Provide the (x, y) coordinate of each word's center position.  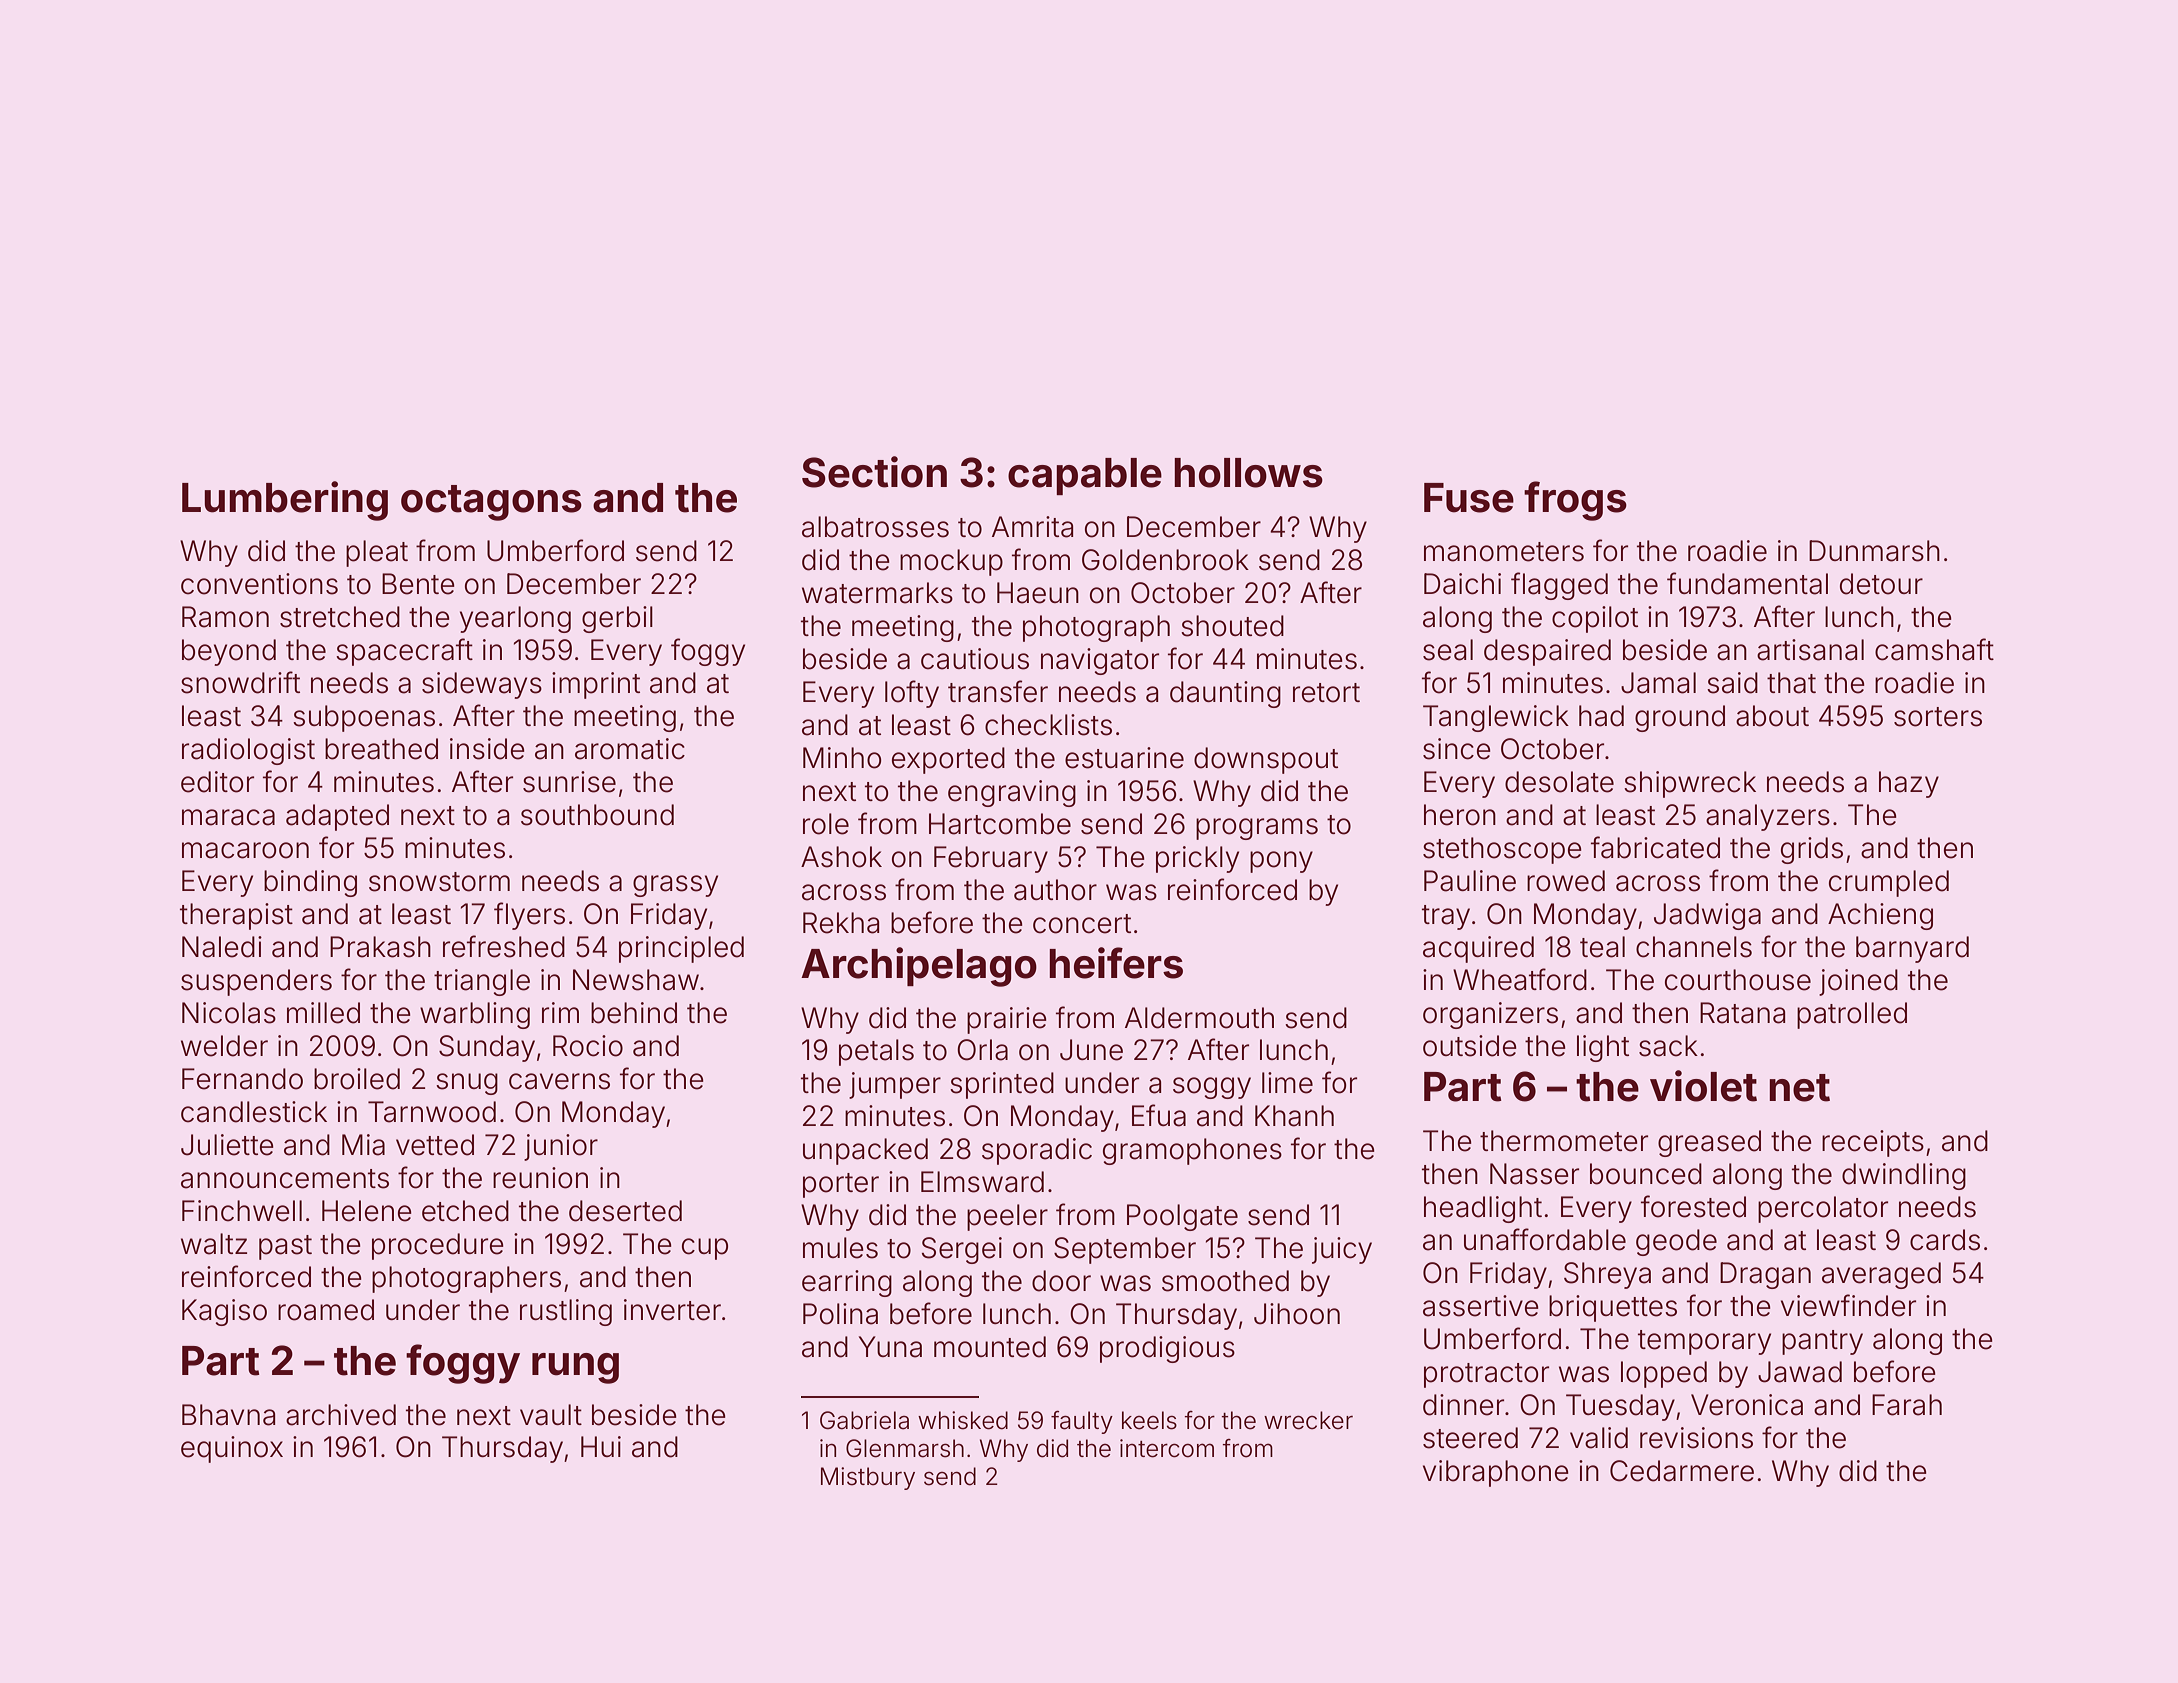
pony (1281, 862)
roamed (326, 1310)
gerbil (617, 619)
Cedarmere (1682, 1471)
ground (1680, 718)
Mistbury (868, 1478)
